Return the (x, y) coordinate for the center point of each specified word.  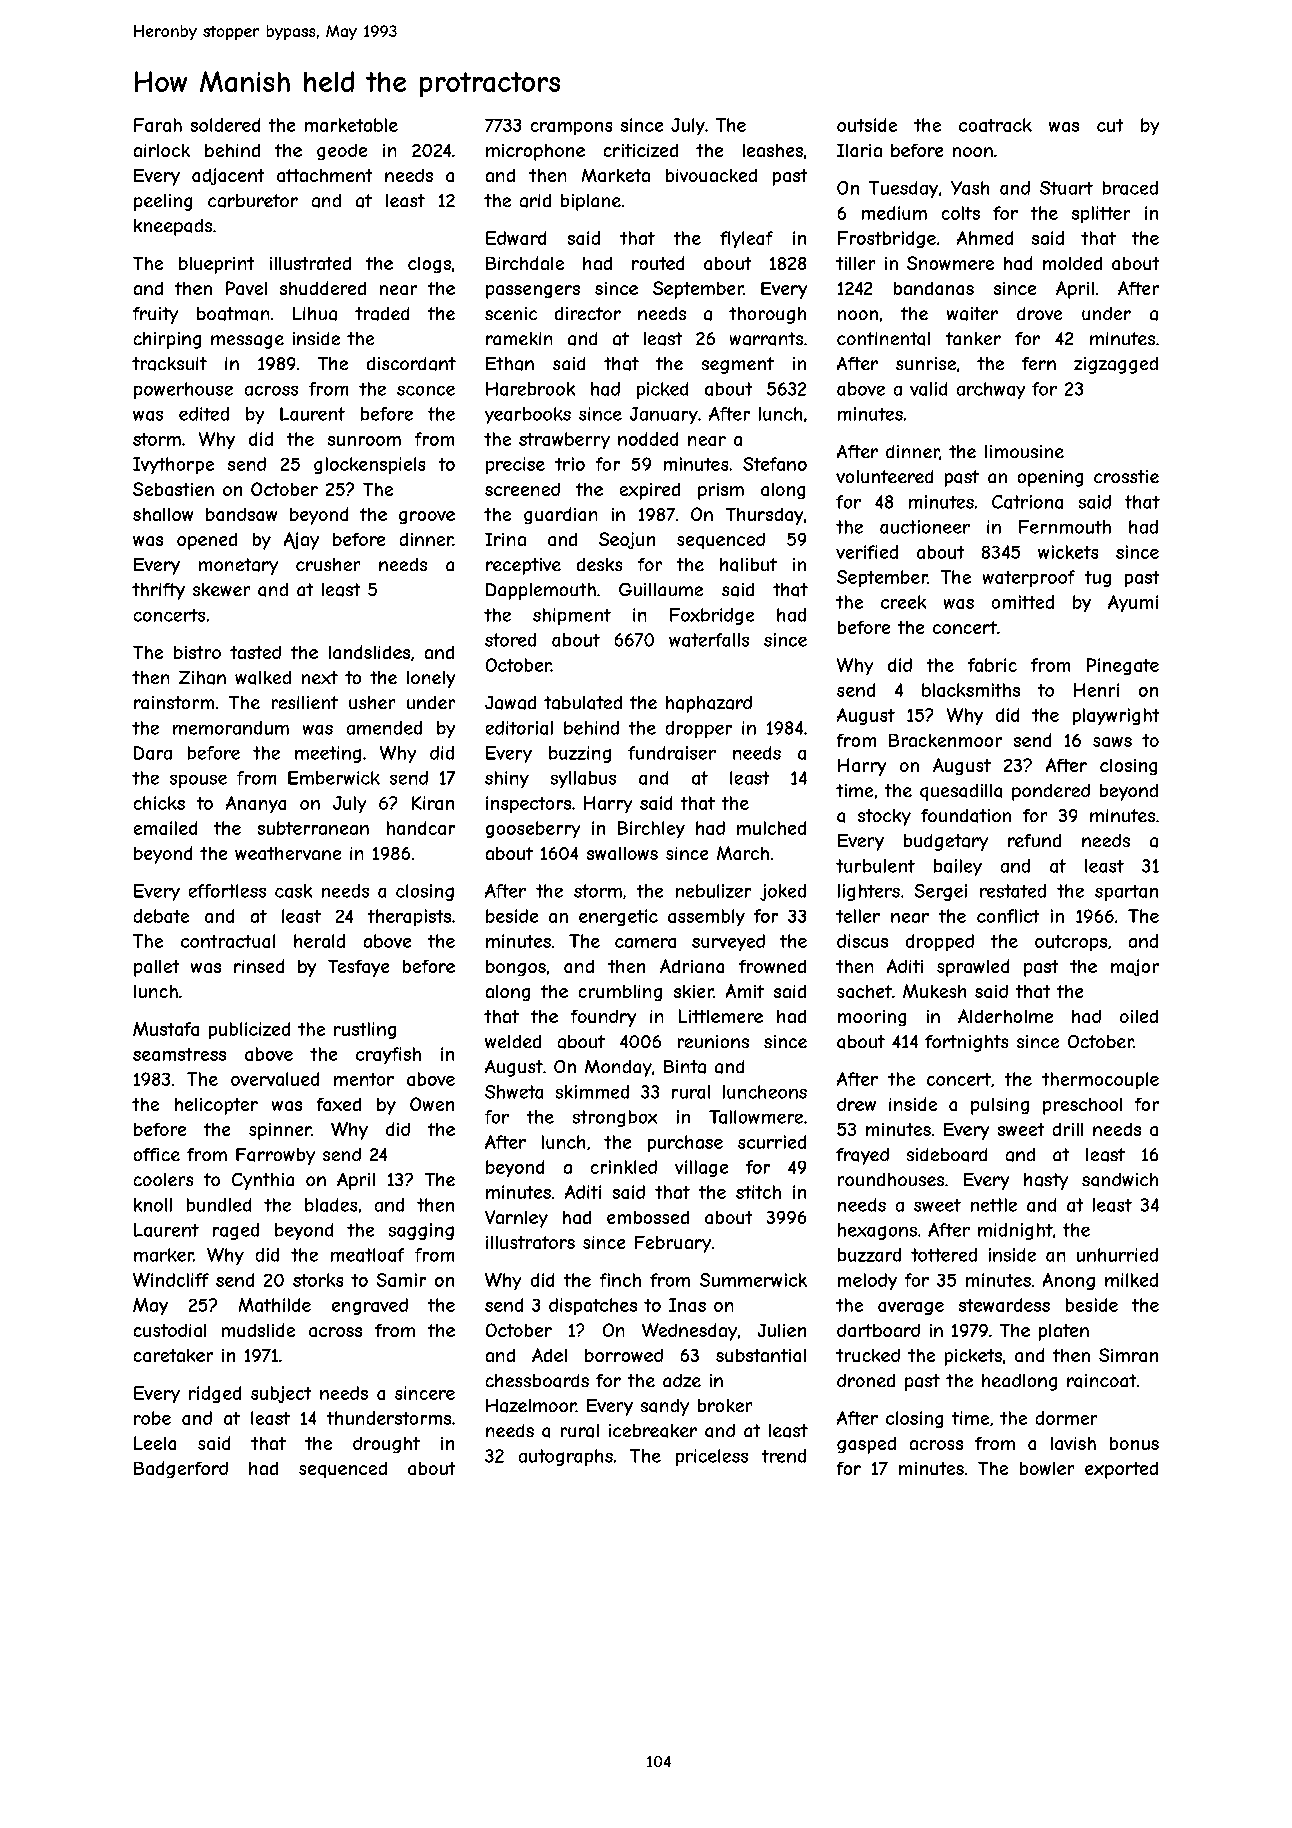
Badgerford (181, 1469)
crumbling (620, 993)
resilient (305, 702)
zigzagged (1116, 365)
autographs (566, 1457)
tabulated (583, 703)
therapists (409, 917)
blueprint (216, 265)
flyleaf (746, 239)
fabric (992, 665)
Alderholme (1005, 1016)
